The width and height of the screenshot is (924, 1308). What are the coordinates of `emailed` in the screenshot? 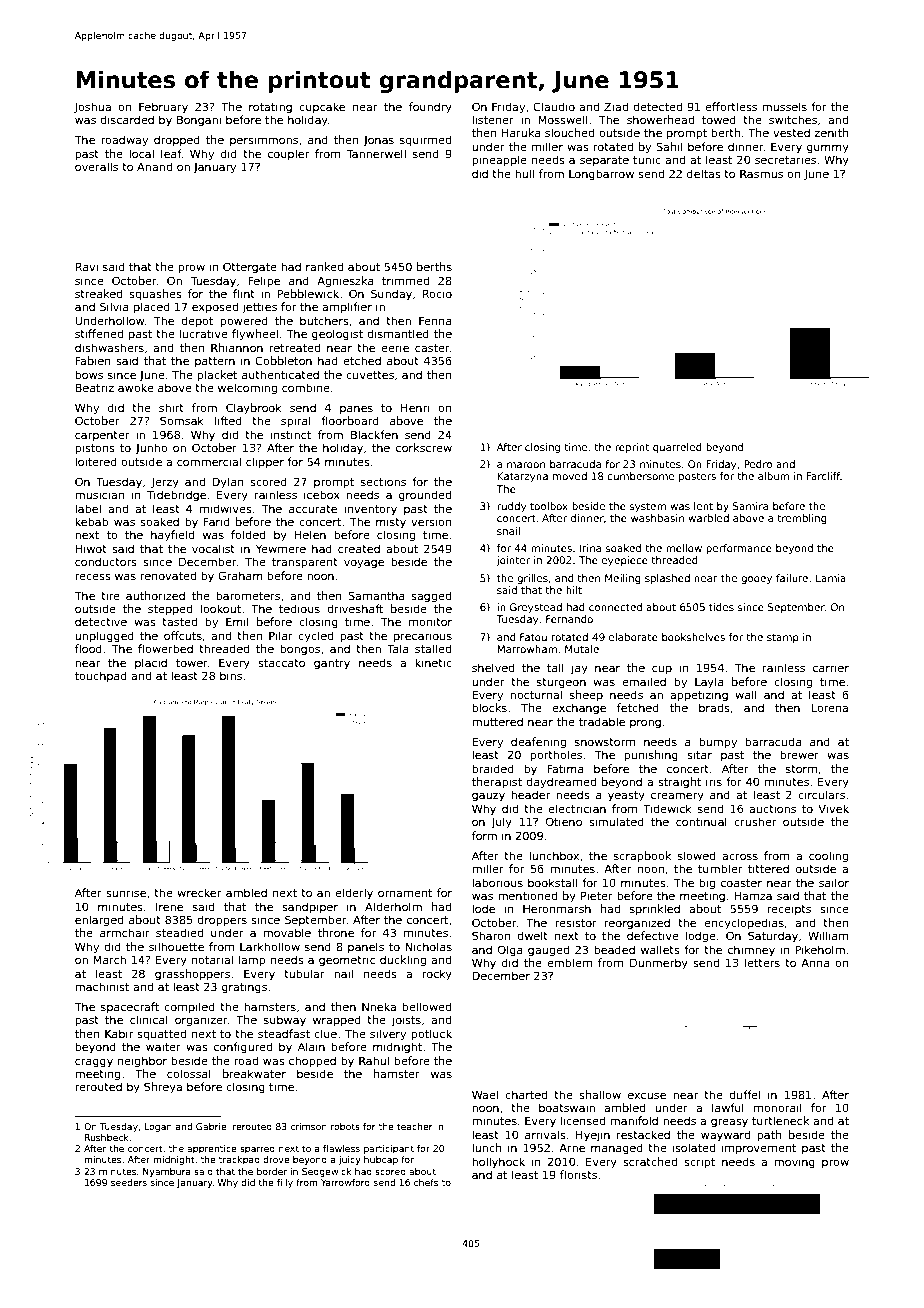 It's located at (644, 681).
